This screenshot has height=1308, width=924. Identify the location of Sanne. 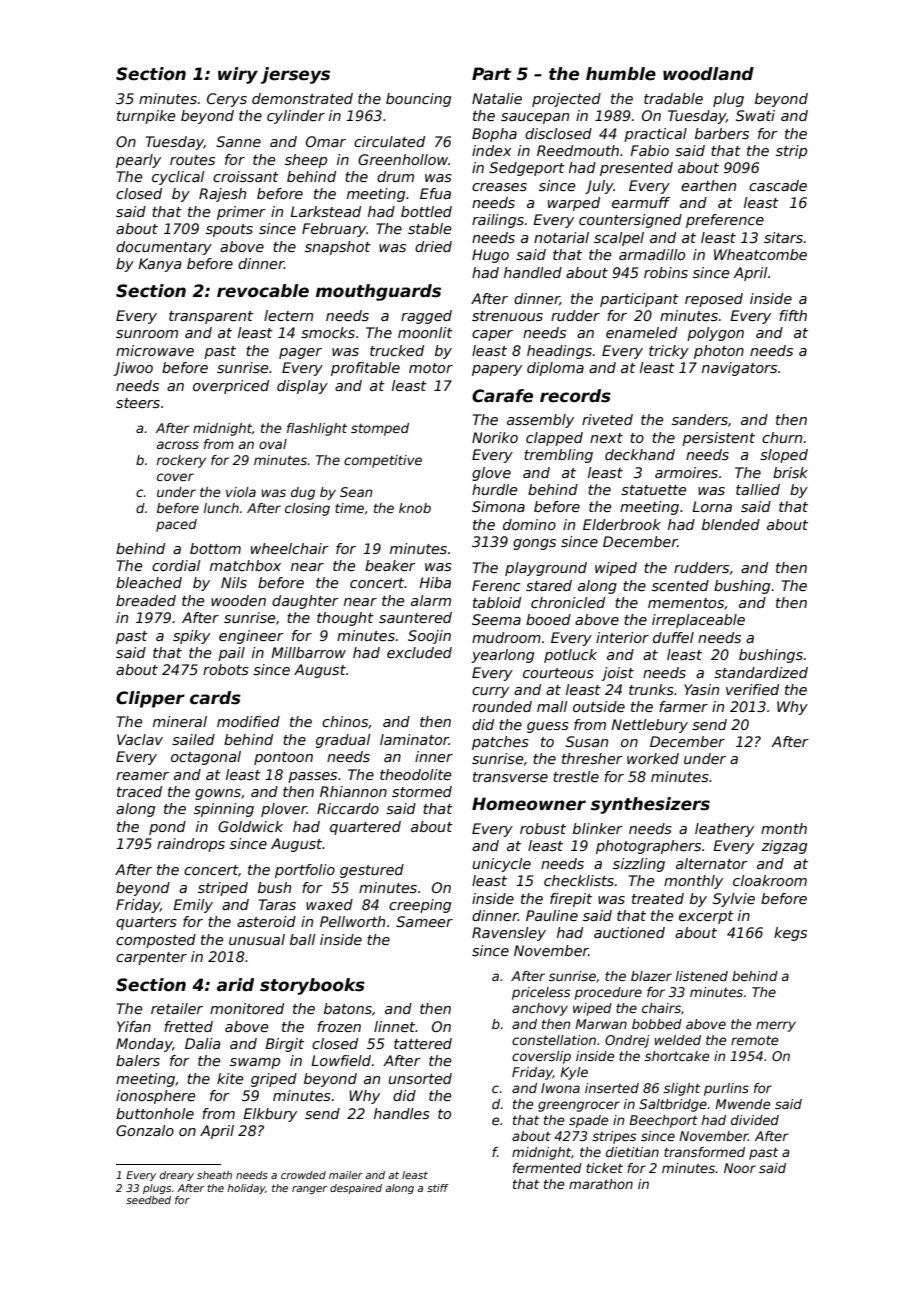
(238, 141).
